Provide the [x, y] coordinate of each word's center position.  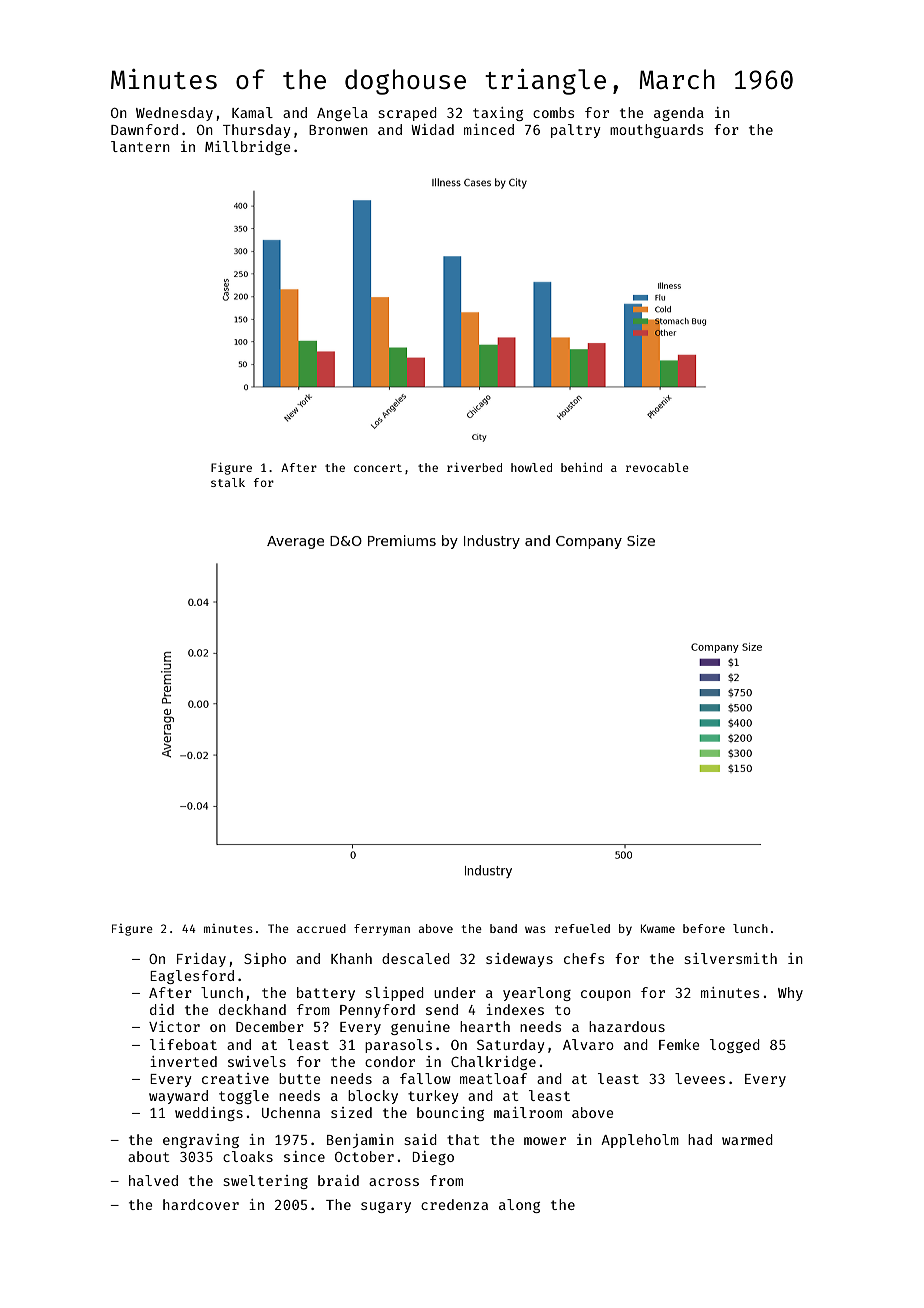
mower [545, 1141]
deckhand [252, 1009]
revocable [657, 467]
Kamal [252, 112]
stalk [228, 482]
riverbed [474, 467]
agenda [679, 114]
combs [553, 112]
